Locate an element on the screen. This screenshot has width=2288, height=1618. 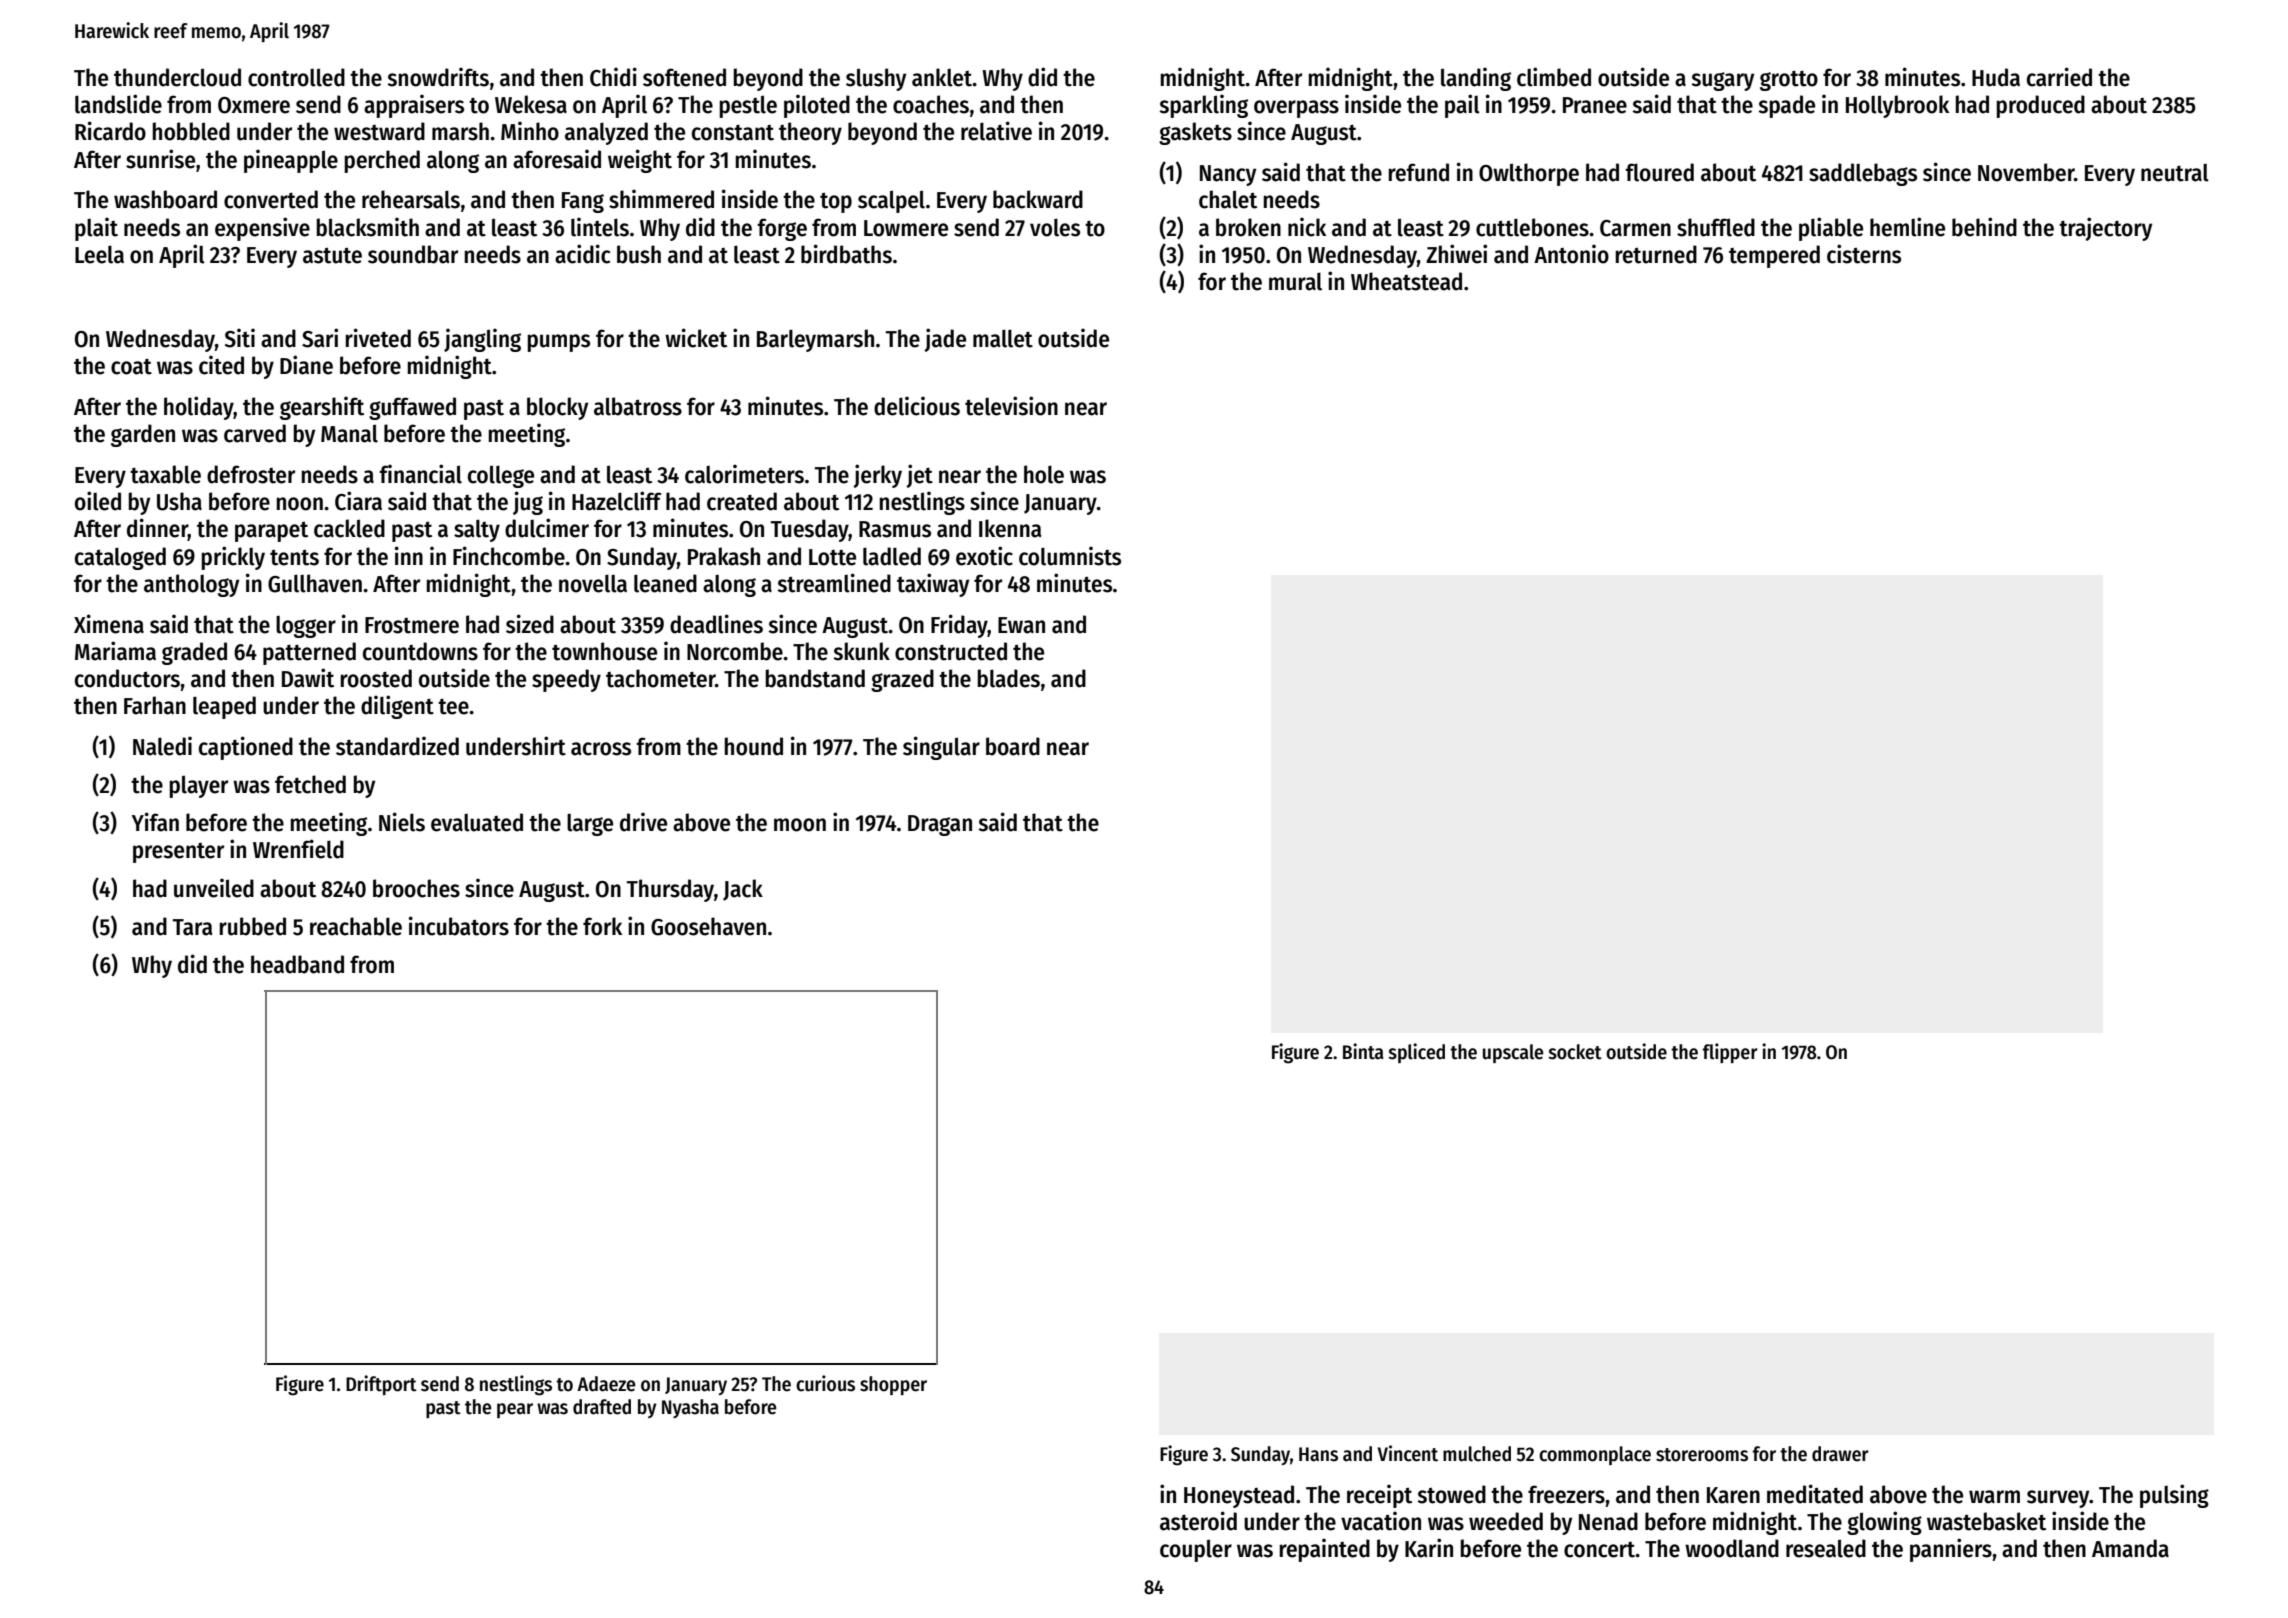
Ximena is located at coordinates (109, 624).
